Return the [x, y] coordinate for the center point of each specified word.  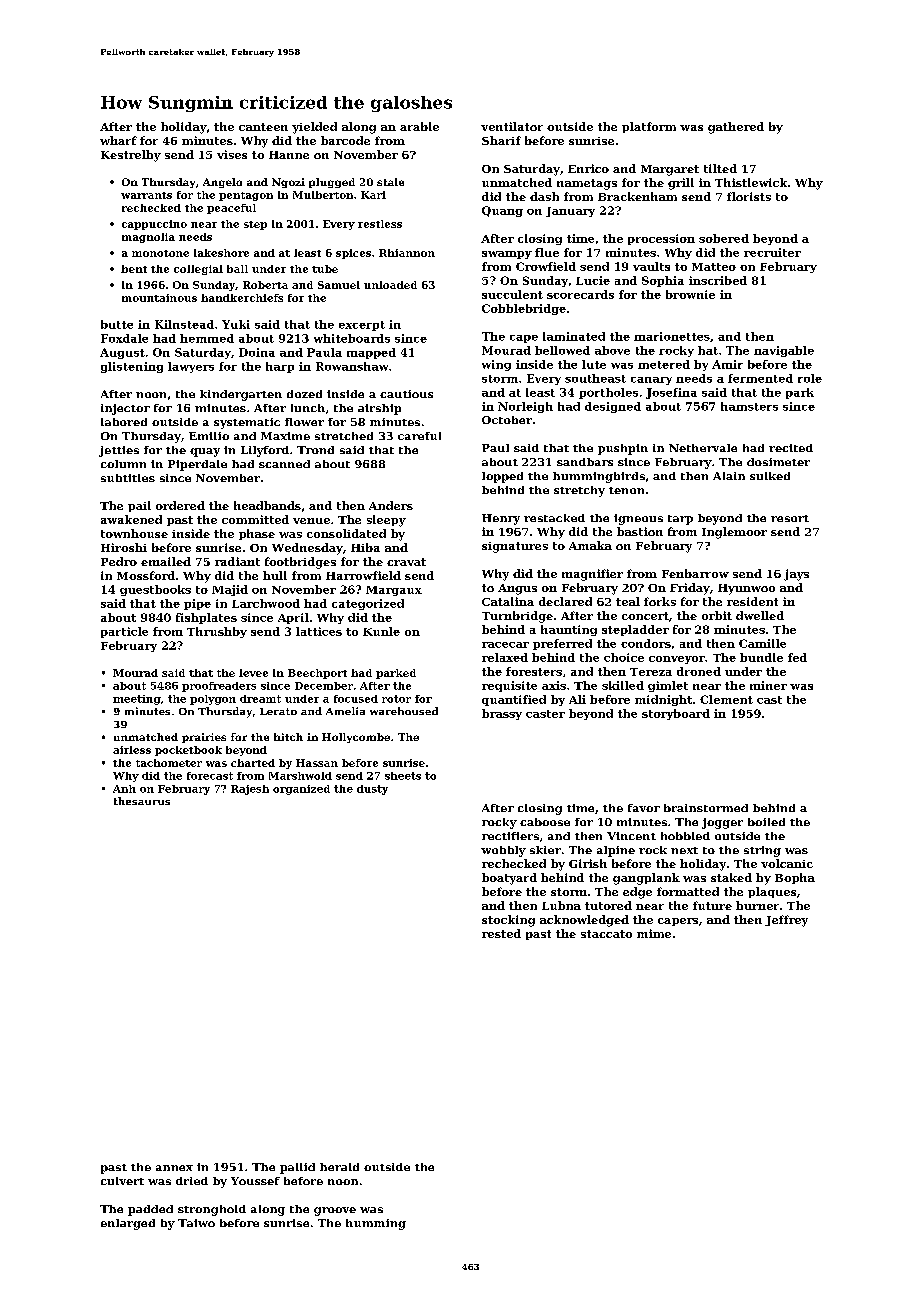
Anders [391, 505]
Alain [729, 476]
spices [353, 254]
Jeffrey [786, 921]
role [810, 378]
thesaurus [142, 801]
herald [339, 1167]
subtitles [128, 478]
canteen [263, 127]
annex [174, 1168]
